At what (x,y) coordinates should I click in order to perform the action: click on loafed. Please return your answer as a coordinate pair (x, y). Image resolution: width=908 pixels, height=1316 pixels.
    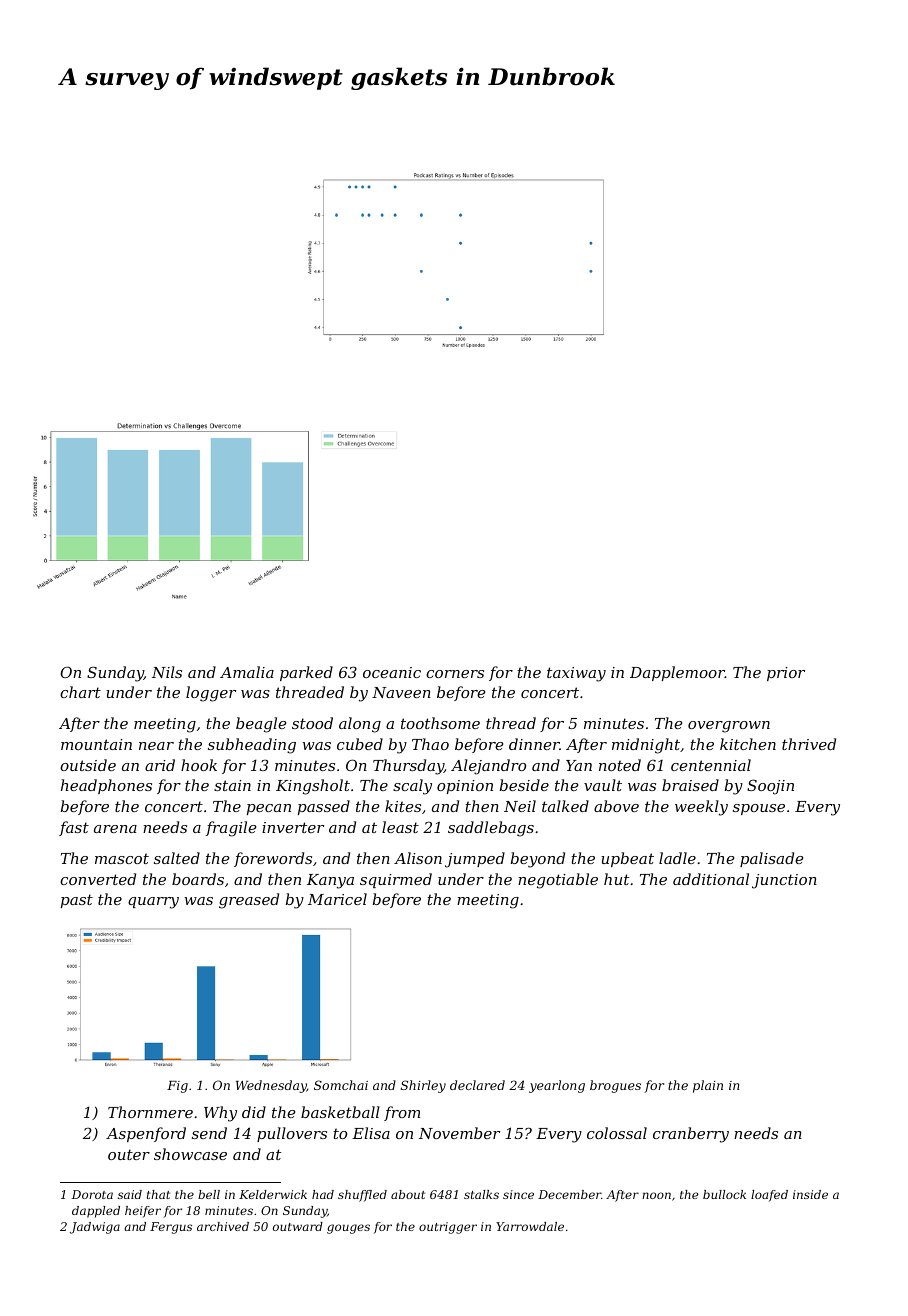
    Looking at the image, I should click on (769, 1196).
